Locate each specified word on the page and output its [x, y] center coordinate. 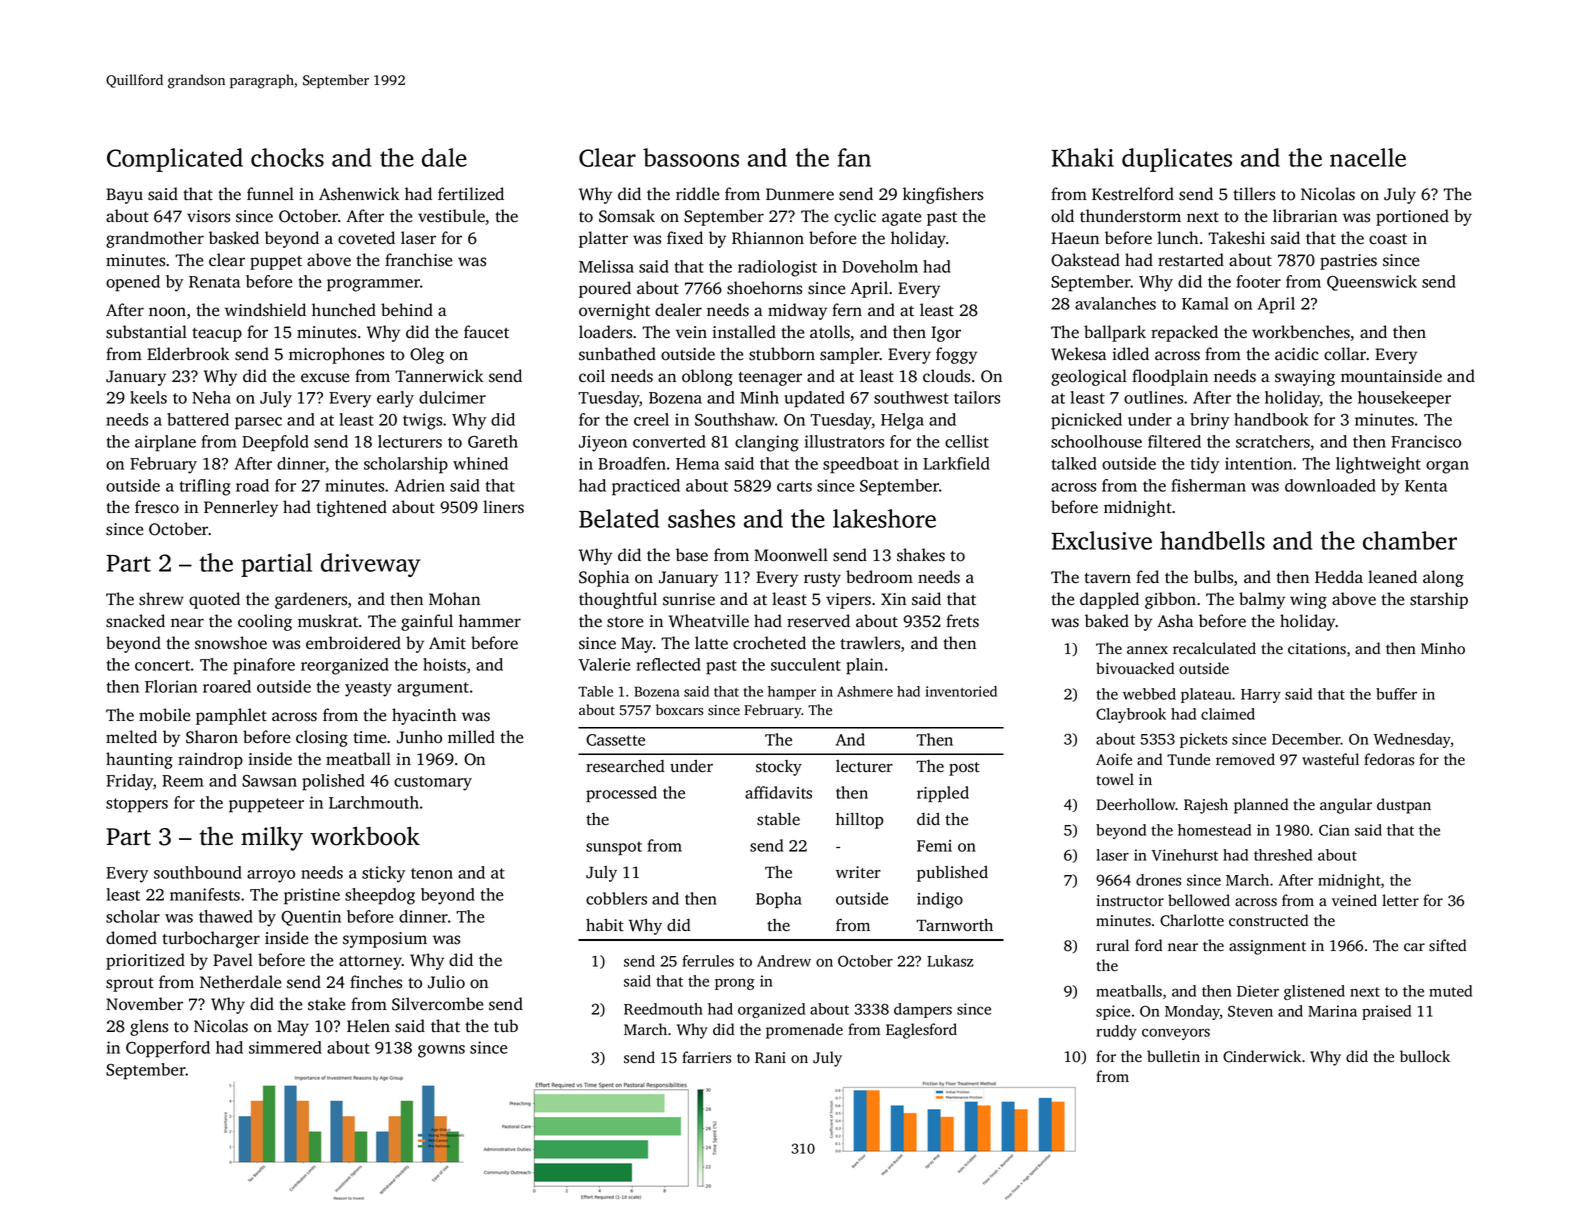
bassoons [691, 157]
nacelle [1368, 157]
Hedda [1339, 577]
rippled [943, 794]
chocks [287, 157]
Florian [171, 686]
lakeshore [884, 518]
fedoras [1389, 759]
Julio [446, 982]
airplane [165, 443]
